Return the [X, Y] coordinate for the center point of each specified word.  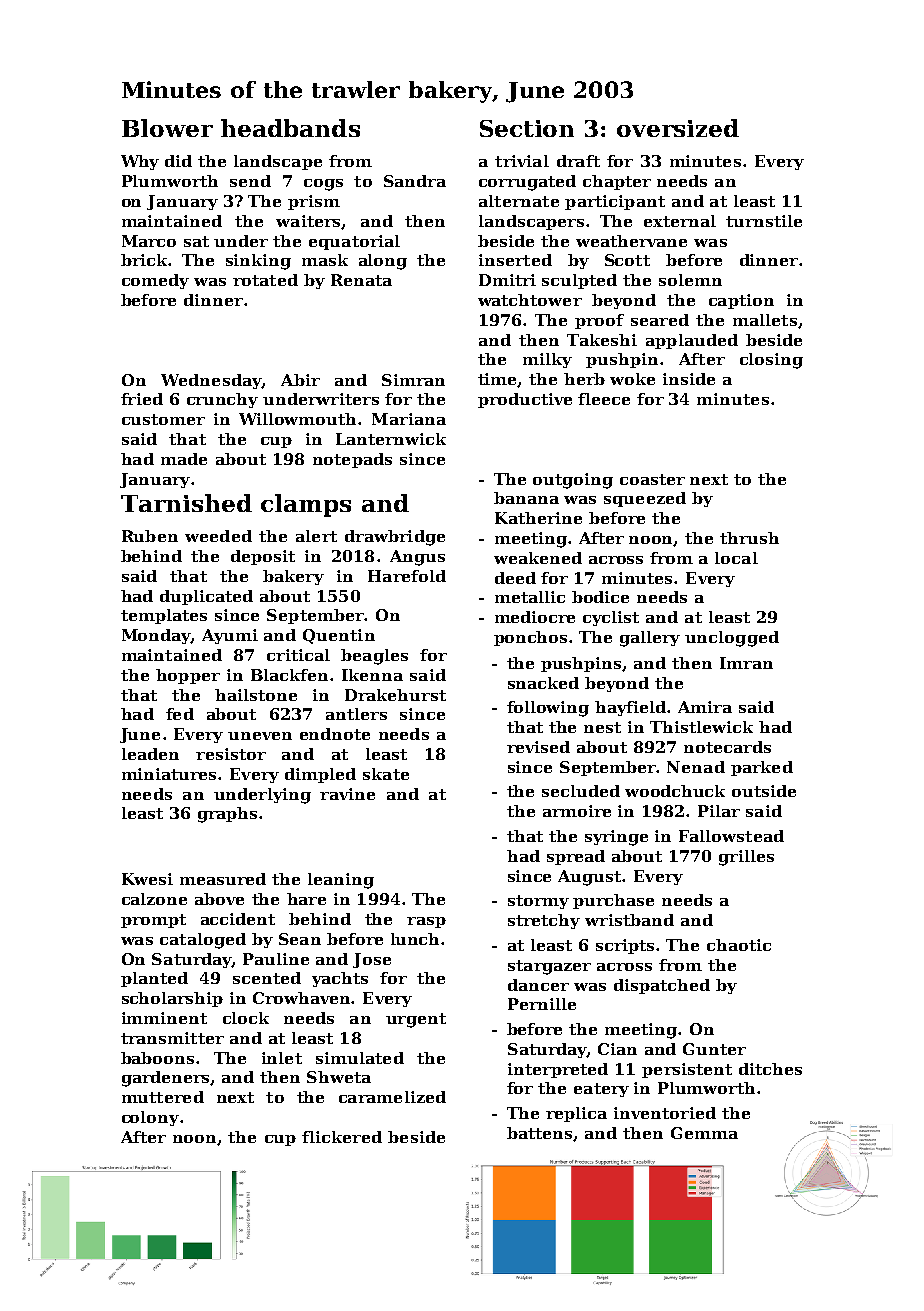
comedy [155, 281]
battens [540, 1134]
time [498, 380]
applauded [692, 341]
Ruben [150, 536]
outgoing [573, 481]
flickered [342, 1137]
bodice [600, 597]
